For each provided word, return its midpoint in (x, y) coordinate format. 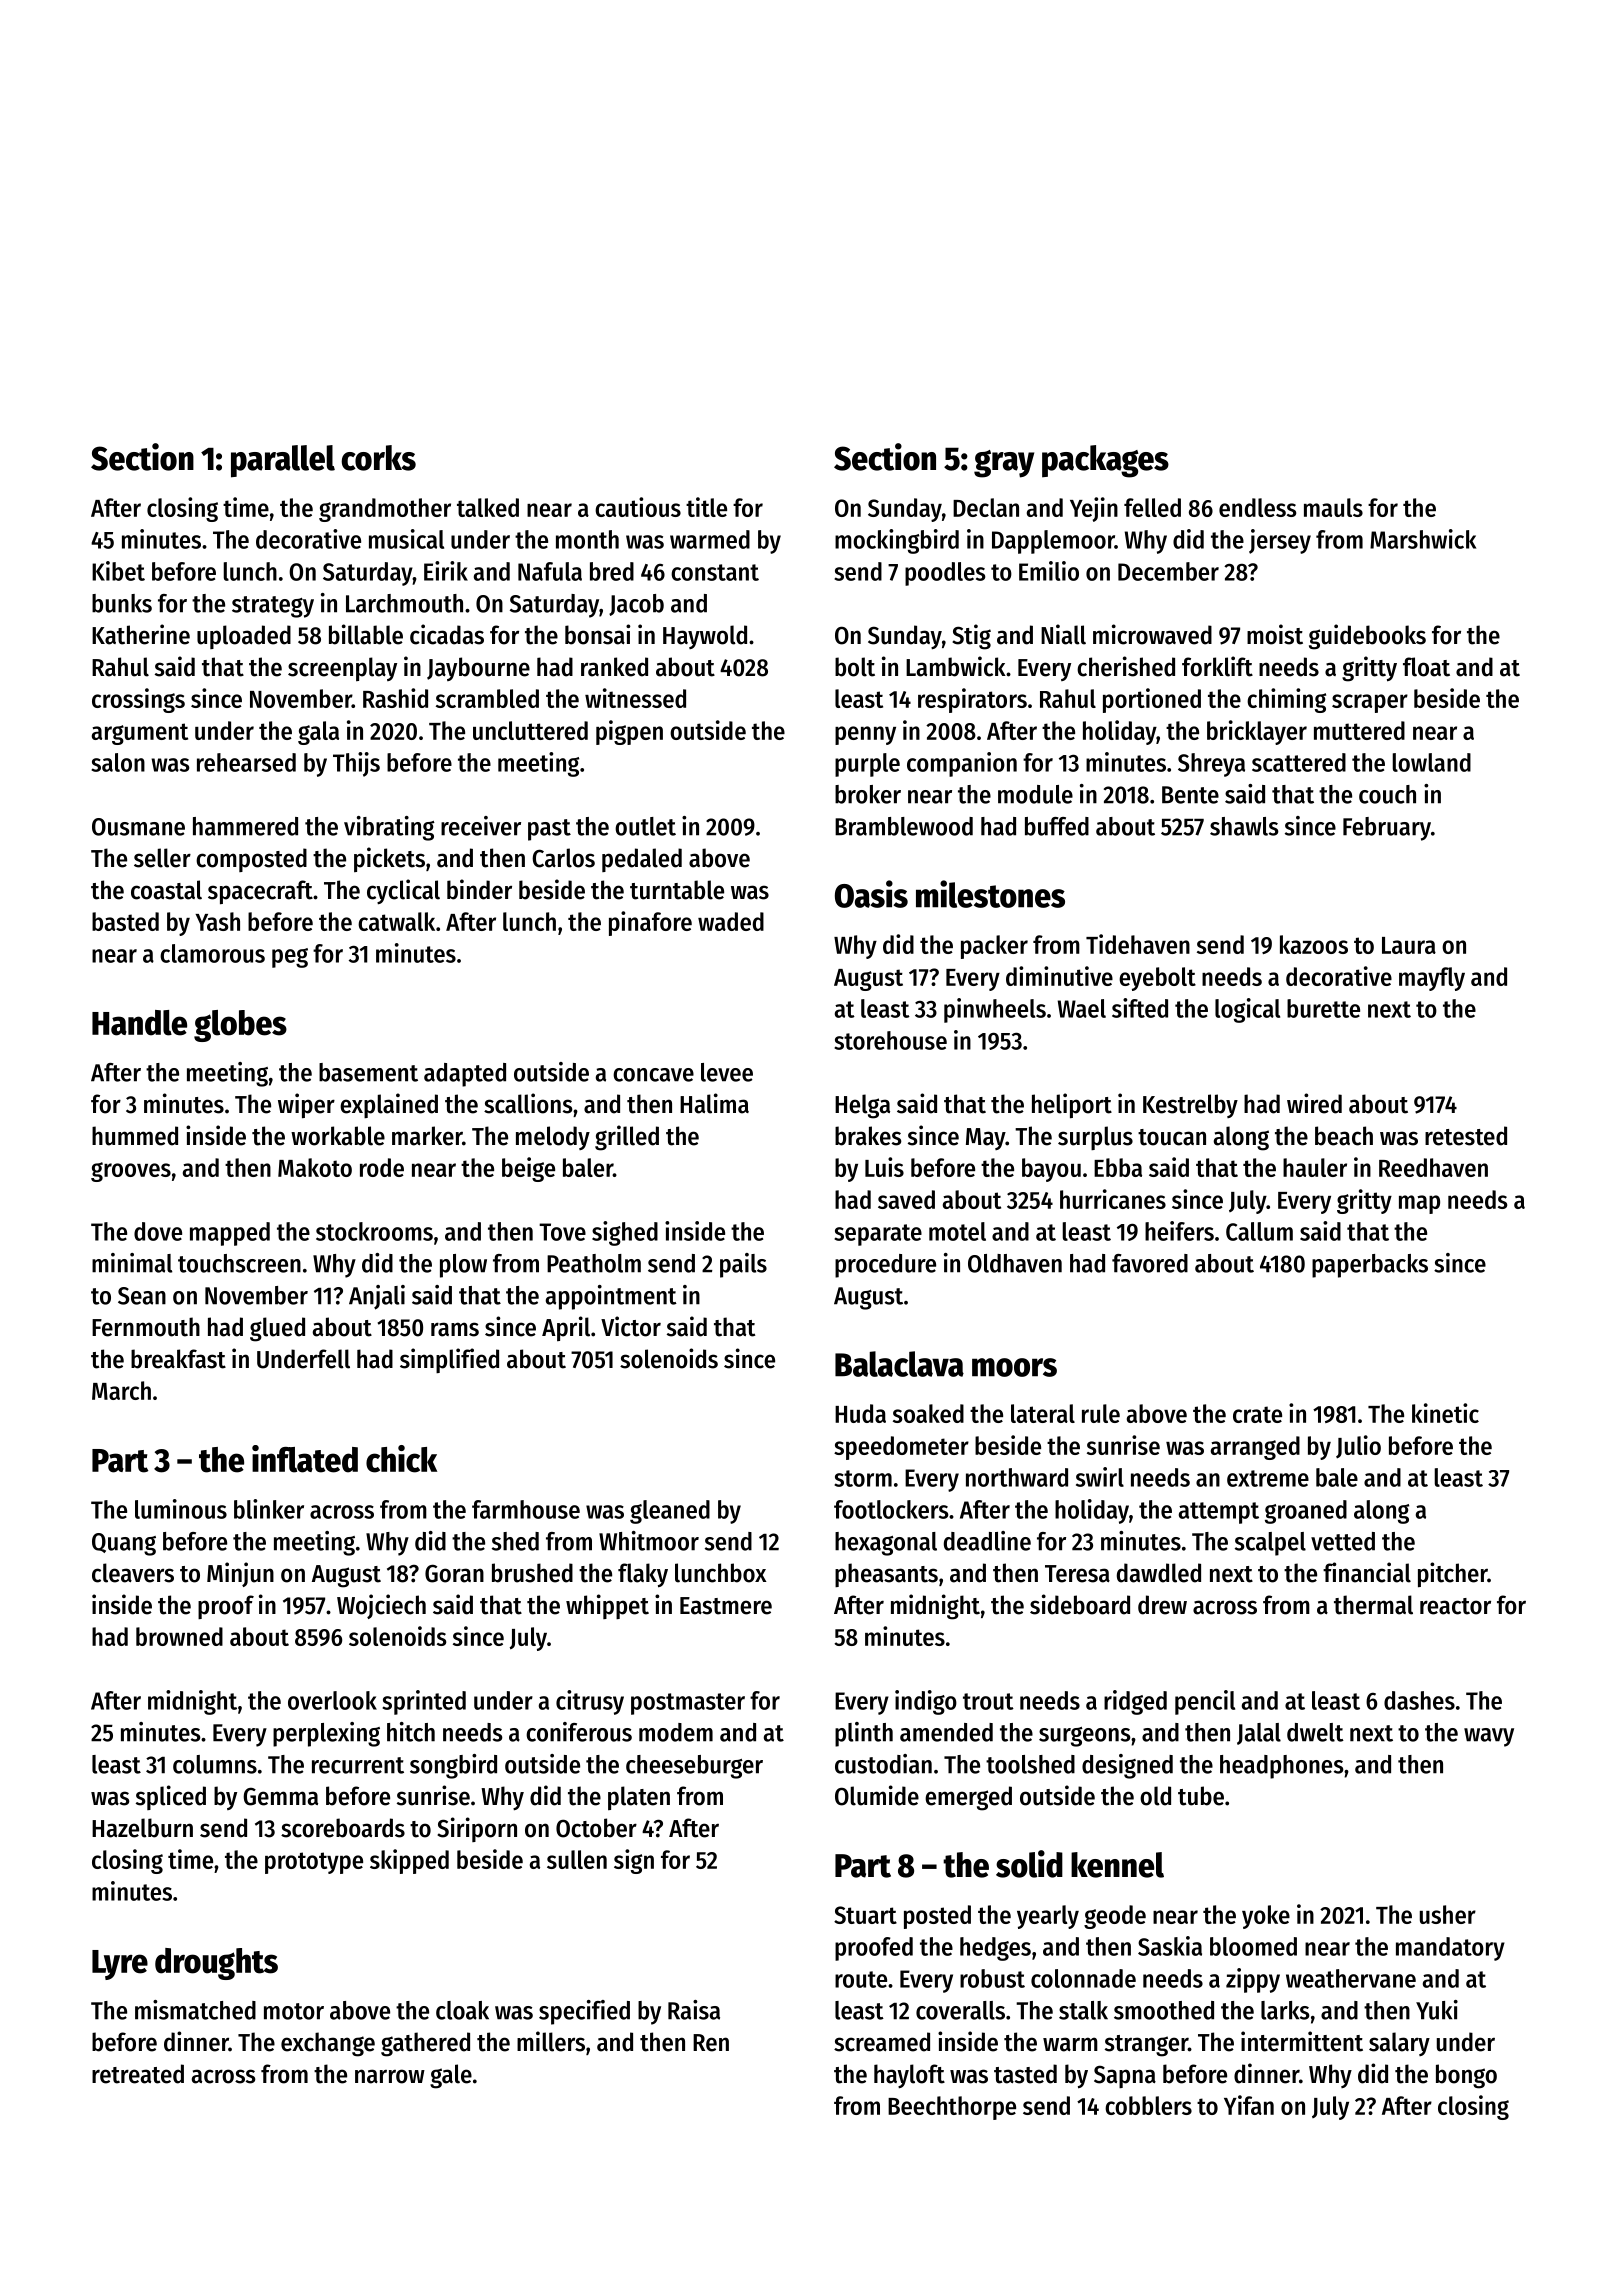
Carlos (563, 858)
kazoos (1314, 944)
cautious (638, 507)
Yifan (1249, 2105)
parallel (283, 461)
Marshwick (1423, 539)
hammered (245, 826)
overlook (332, 1700)
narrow (390, 2076)
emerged (968, 1798)
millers (551, 2041)
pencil (1205, 1702)
